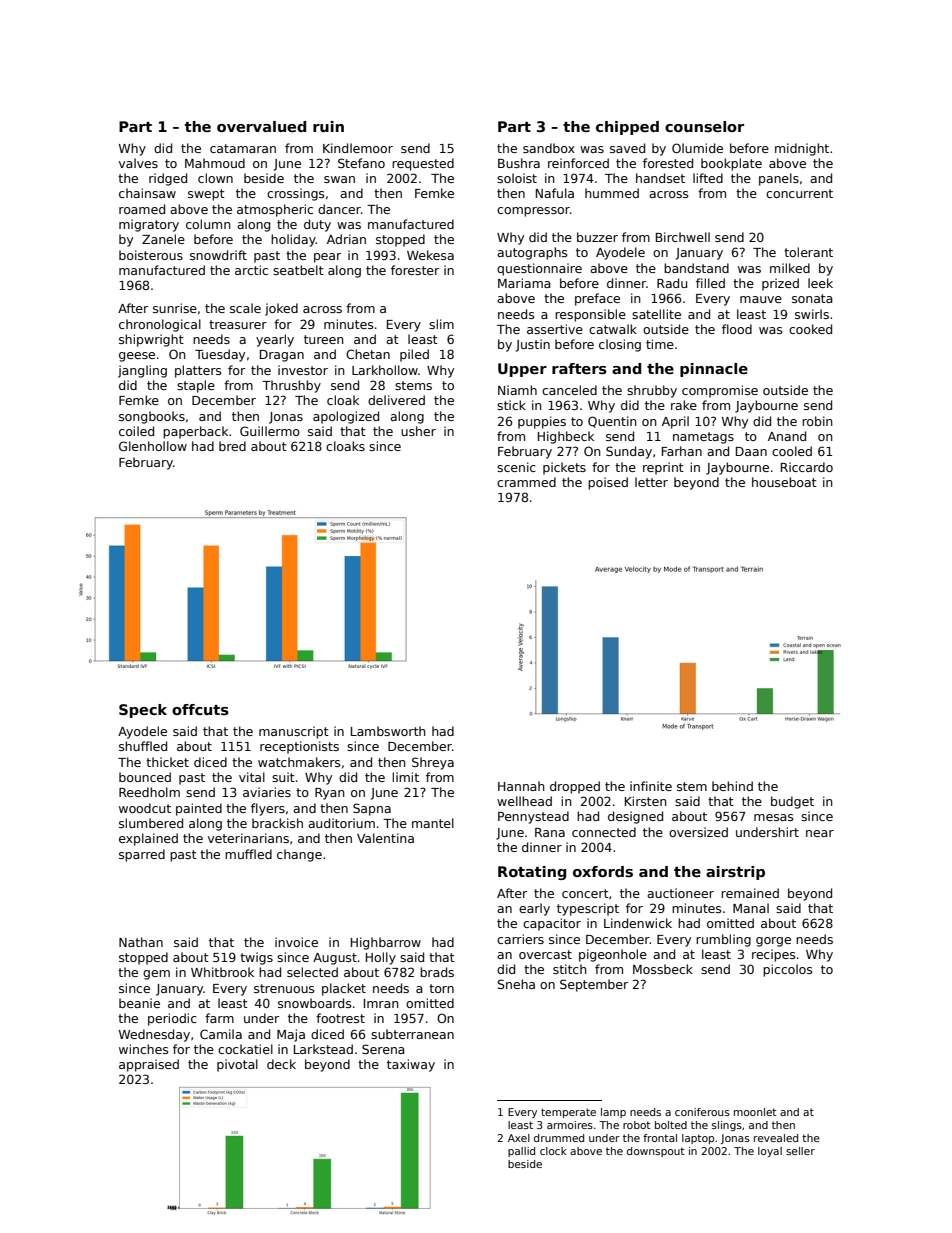  What do you see at coordinates (388, 731) in the document?
I see `Lambsworth` at bounding box center [388, 731].
